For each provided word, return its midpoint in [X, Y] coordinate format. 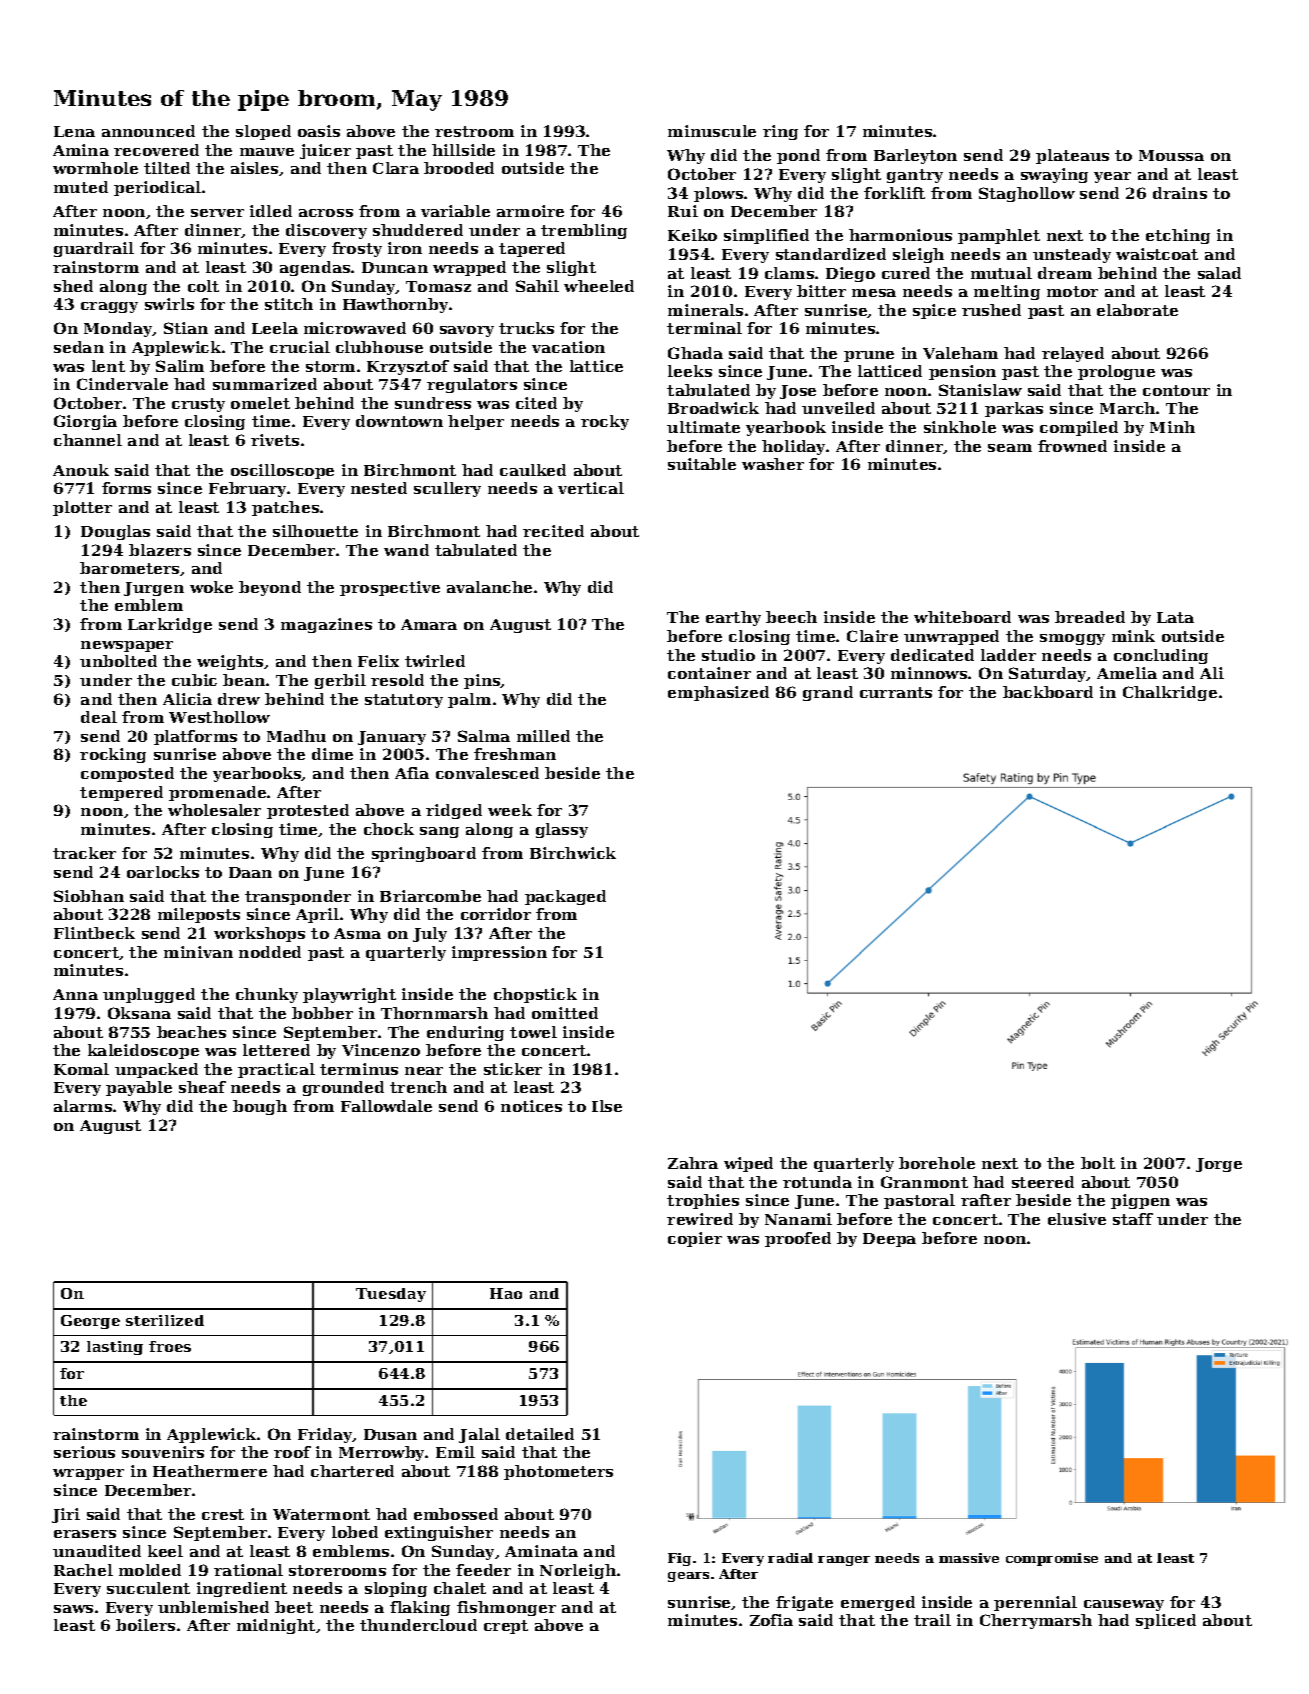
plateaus [1072, 156]
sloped [263, 132]
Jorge [1219, 1165]
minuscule [712, 131]
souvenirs [163, 1452]
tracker [84, 853]
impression [499, 953]
